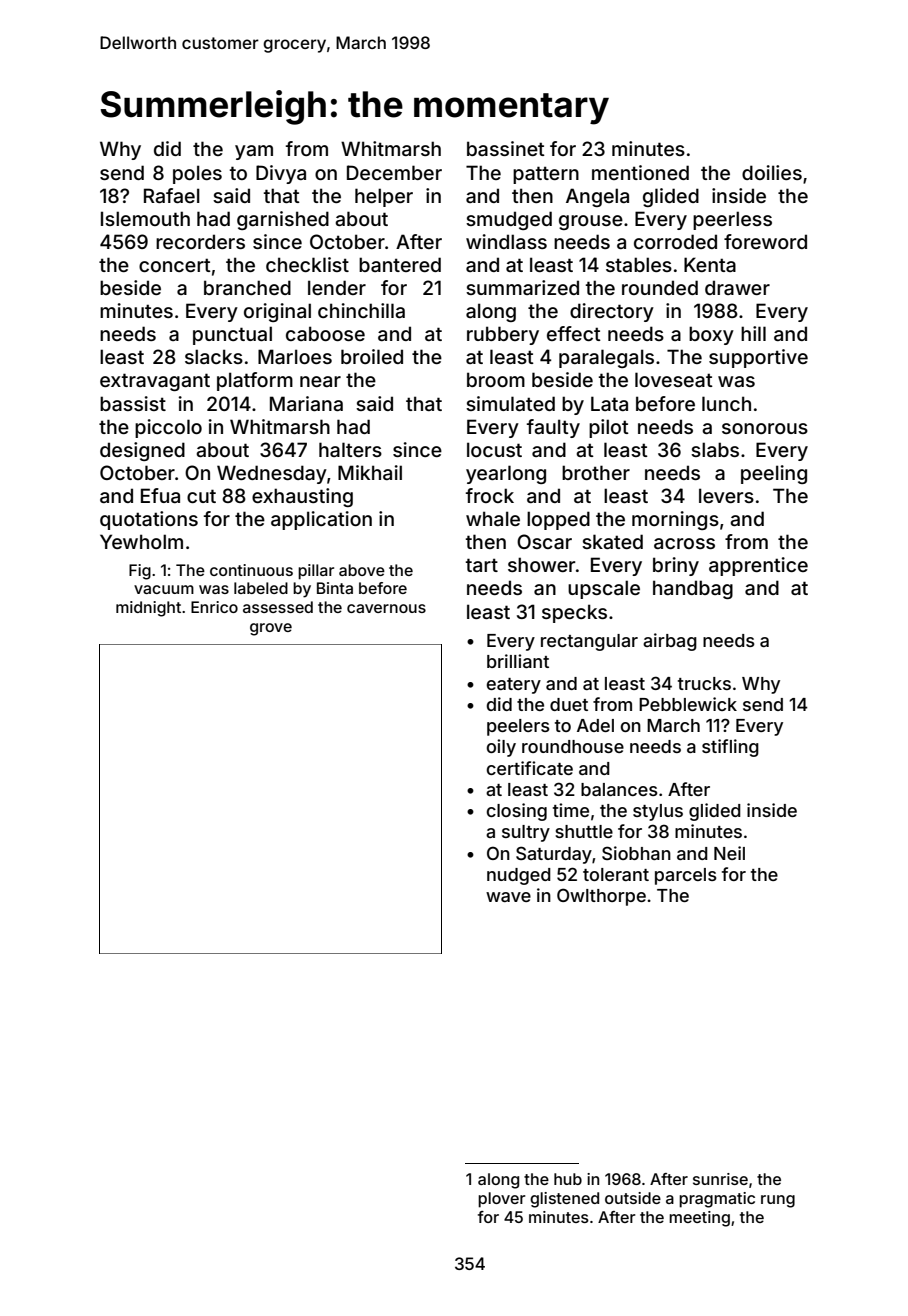 This page has height=1316, width=908. What do you see at coordinates (506, 148) in the page?
I see `bassinet` at bounding box center [506, 148].
